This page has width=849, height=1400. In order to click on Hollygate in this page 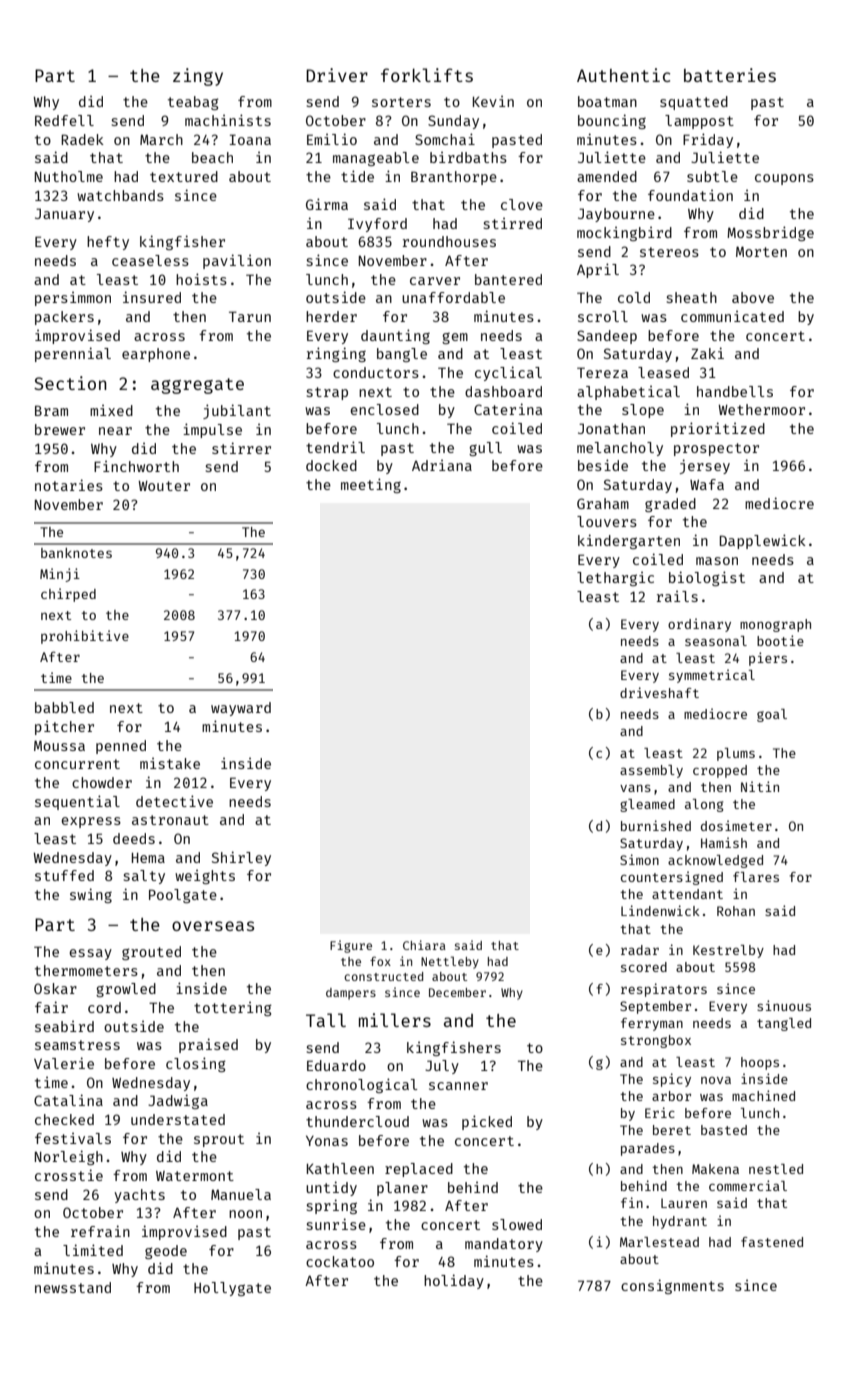, I will do `click(232, 1289)`.
